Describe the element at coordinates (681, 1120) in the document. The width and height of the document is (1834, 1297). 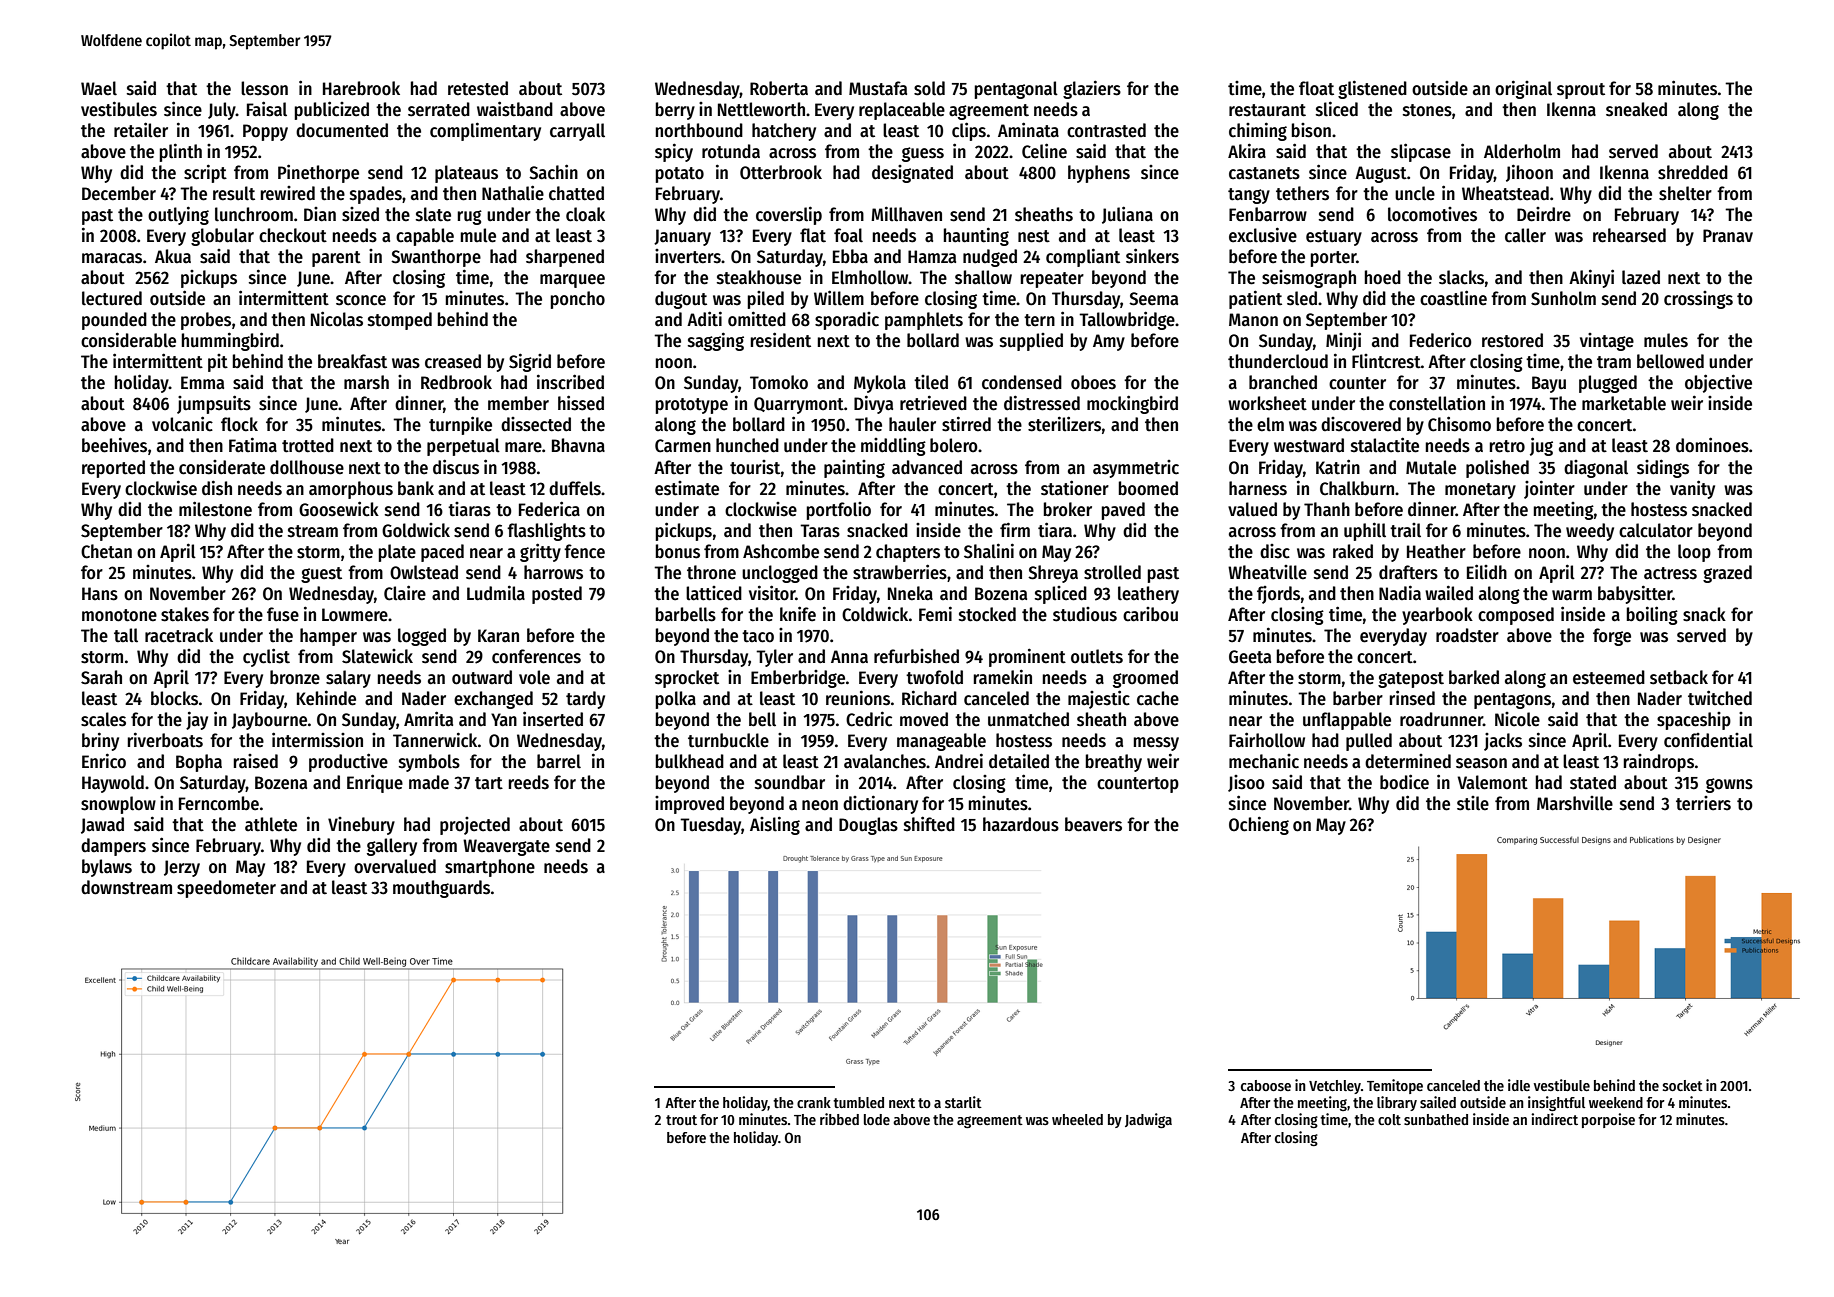
I see `trout` at that location.
